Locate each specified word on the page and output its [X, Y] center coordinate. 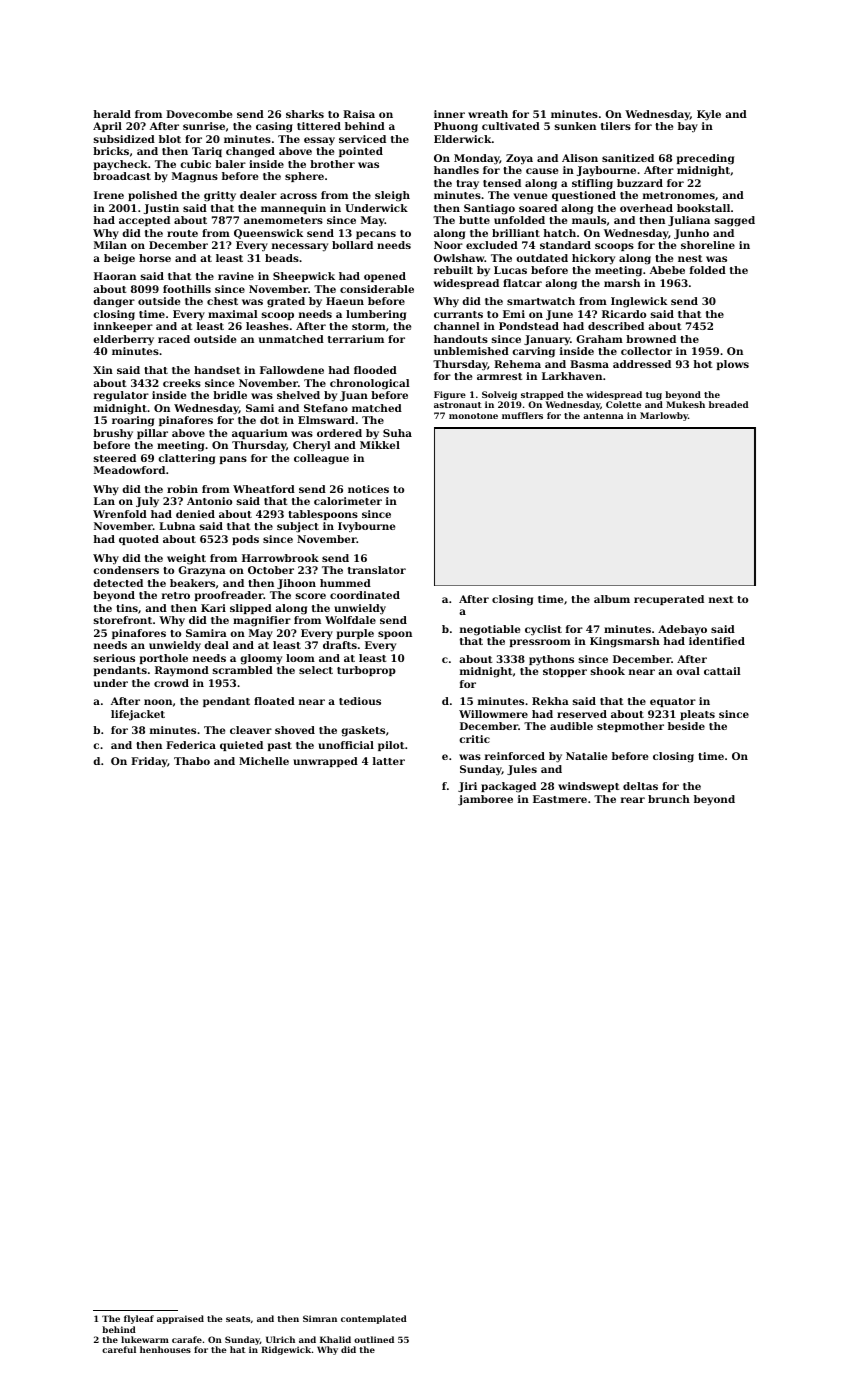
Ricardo [624, 314]
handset [217, 370]
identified [717, 641]
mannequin [293, 209]
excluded [492, 245]
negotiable [490, 630]
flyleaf [139, 1319]
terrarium [356, 339]
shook [608, 671]
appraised [180, 1319]
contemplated [374, 1319]
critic [474, 739]
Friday [149, 762]
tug [654, 396]
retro [176, 595]
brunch [669, 799]
